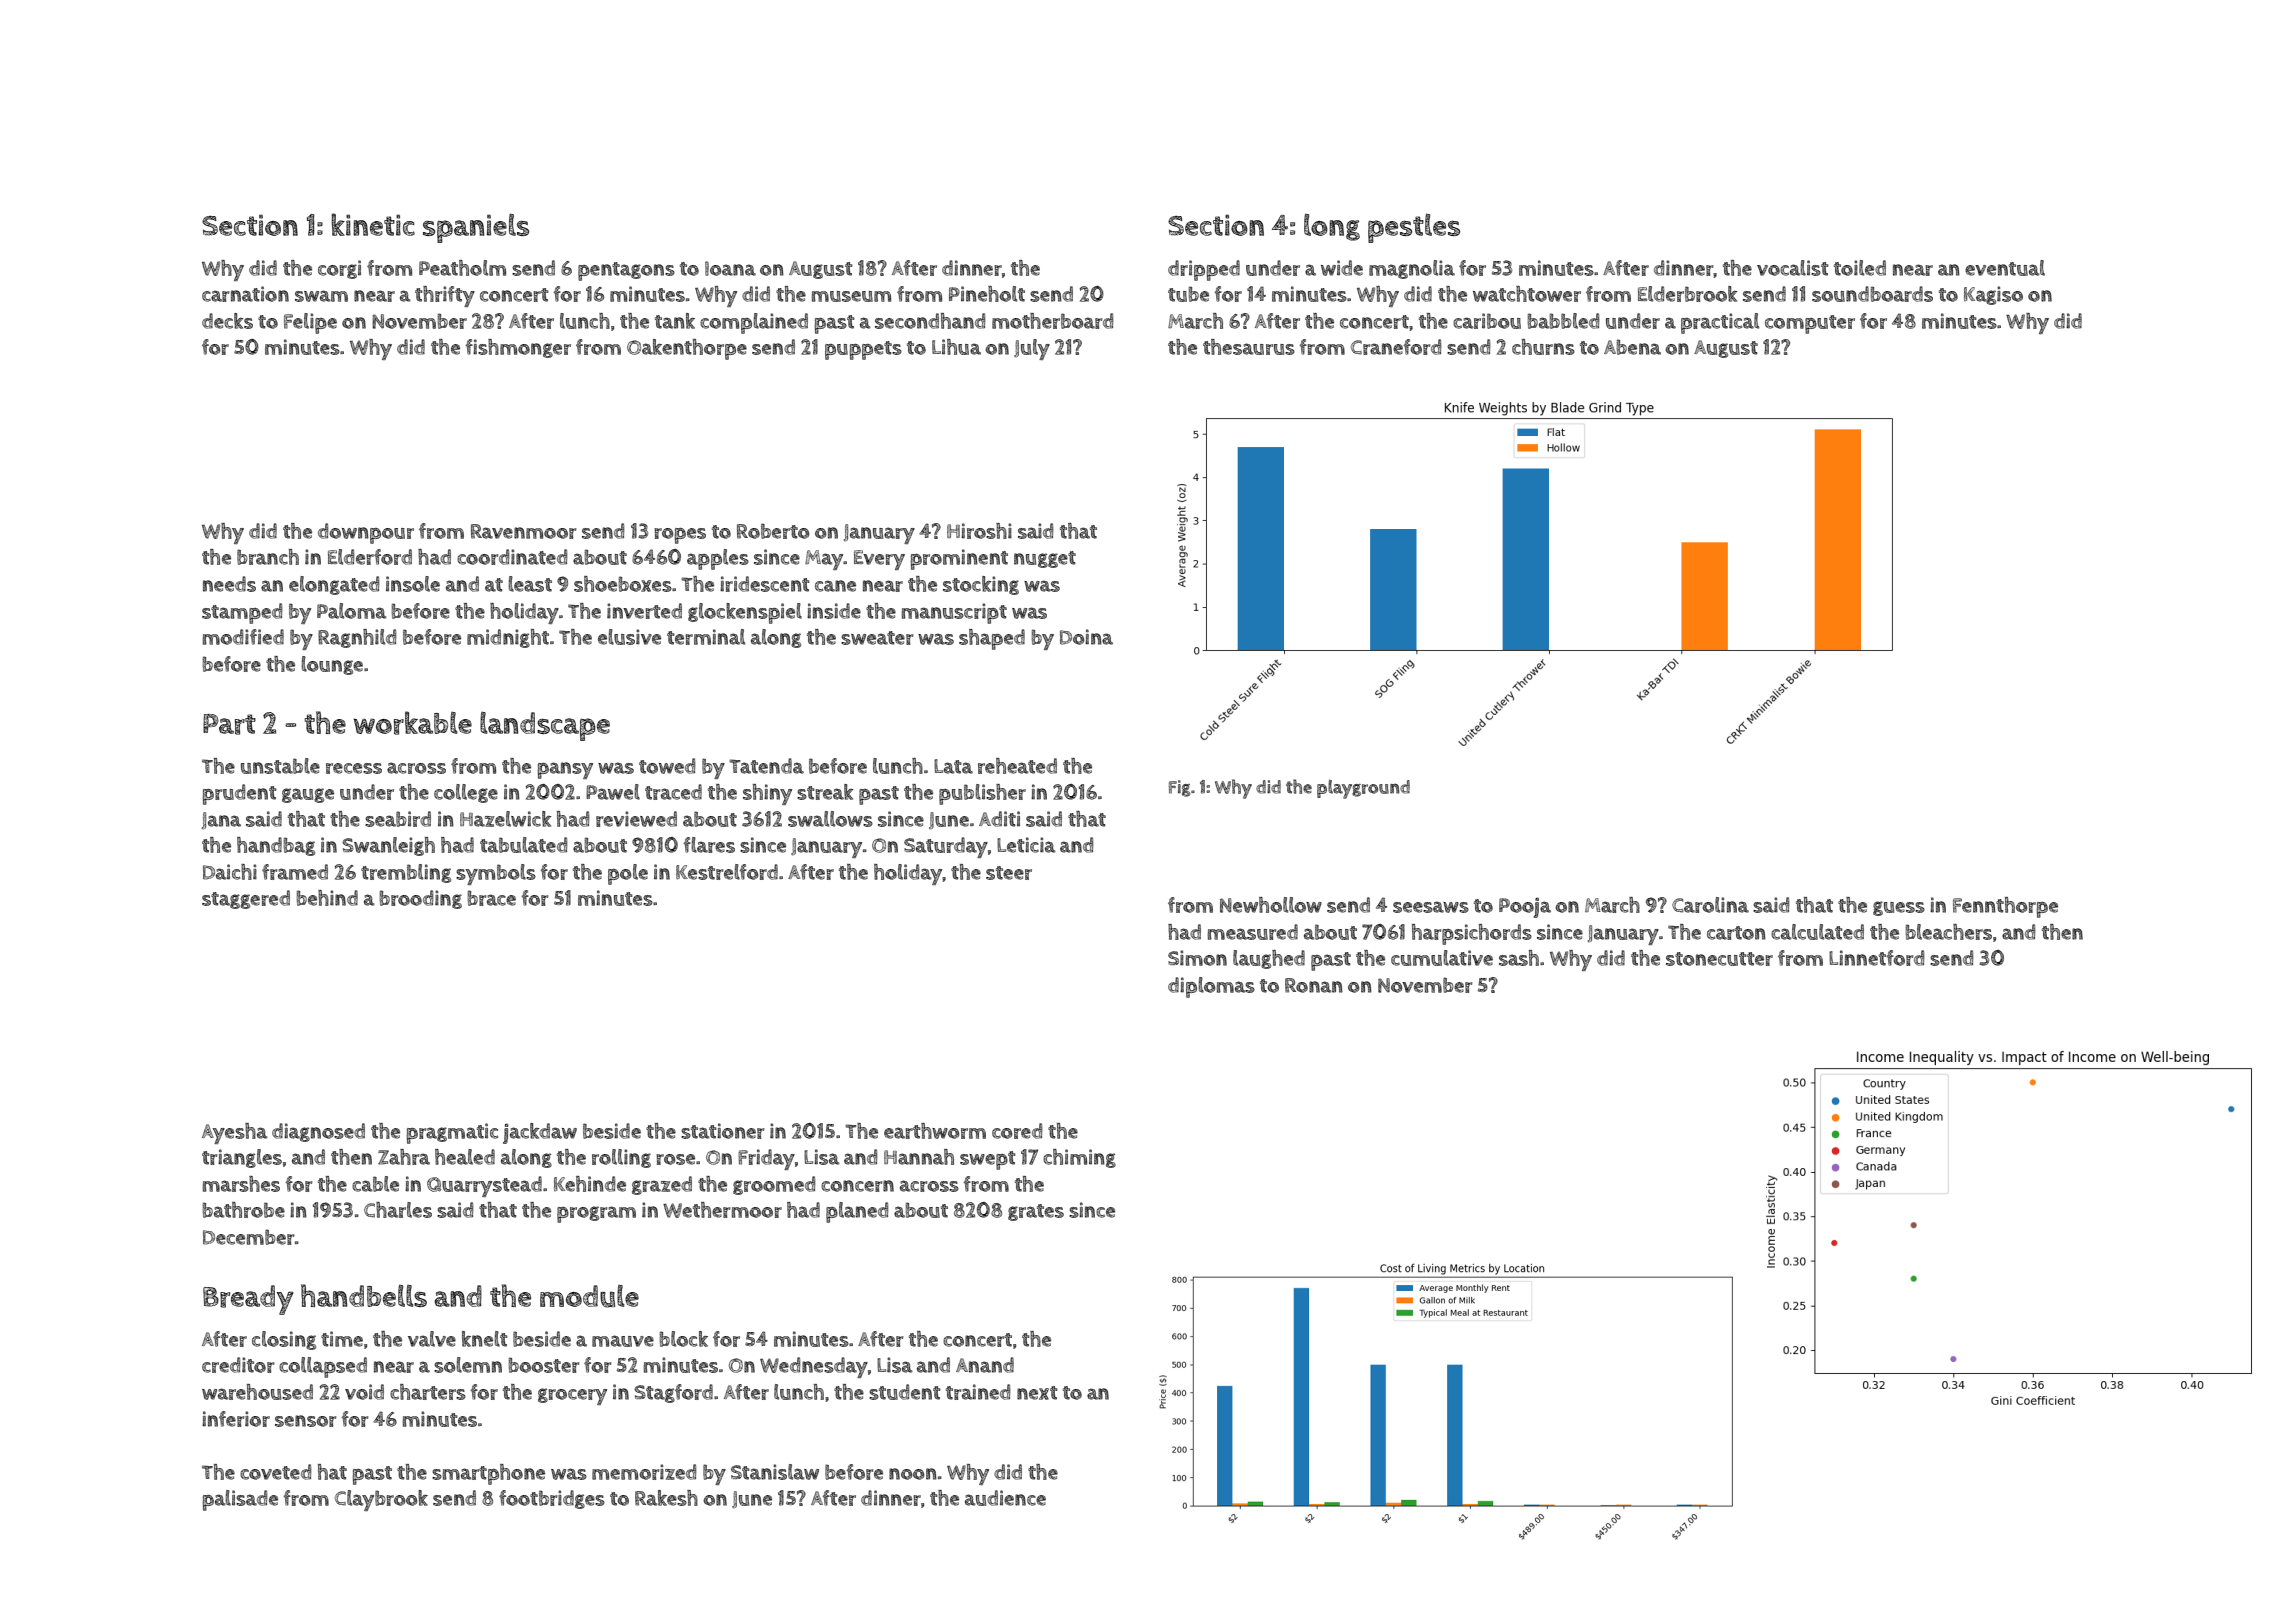 The height and width of the screenshot is (1620, 2292). I want to click on earthworm, so click(935, 1131).
